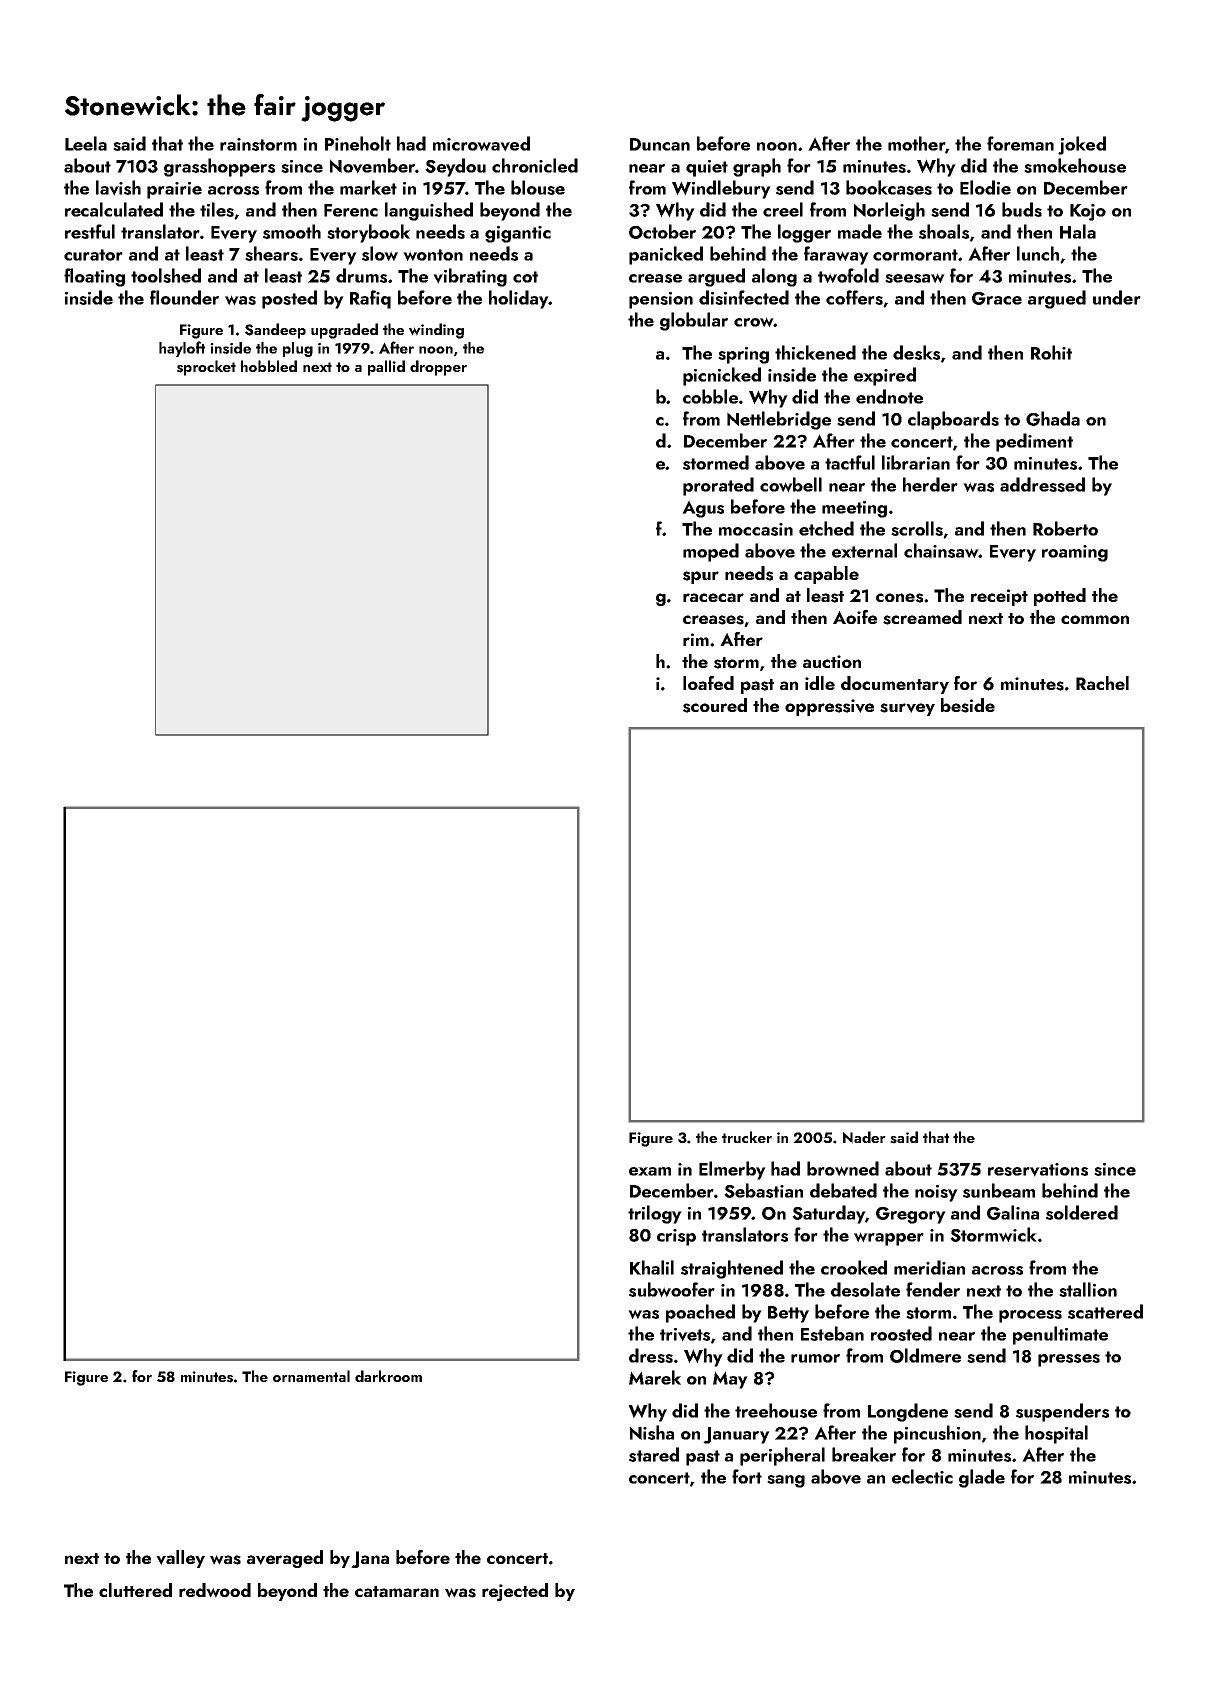  I want to click on loafed, so click(708, 683).
